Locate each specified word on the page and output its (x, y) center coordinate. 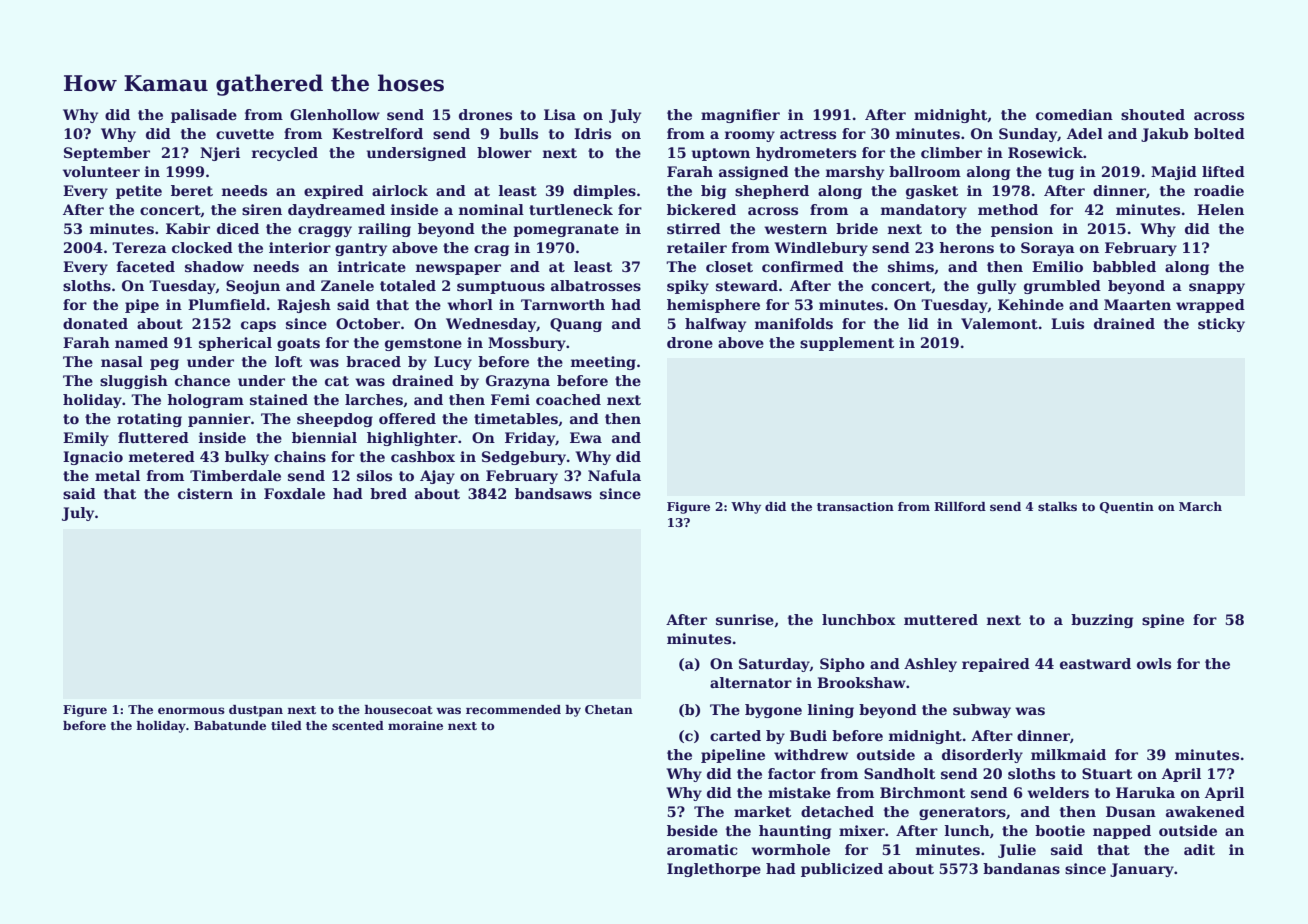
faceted (146, 266)
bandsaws (553, 493)
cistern (205, 493)
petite (139, 192)
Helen (1220, 209)
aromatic (702, 849)
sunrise (745, 619)
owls (1154, 663)
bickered (701, 209)
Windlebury (821, 249)
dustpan (256, 711)
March (1200, 506)
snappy (1217, 288)
